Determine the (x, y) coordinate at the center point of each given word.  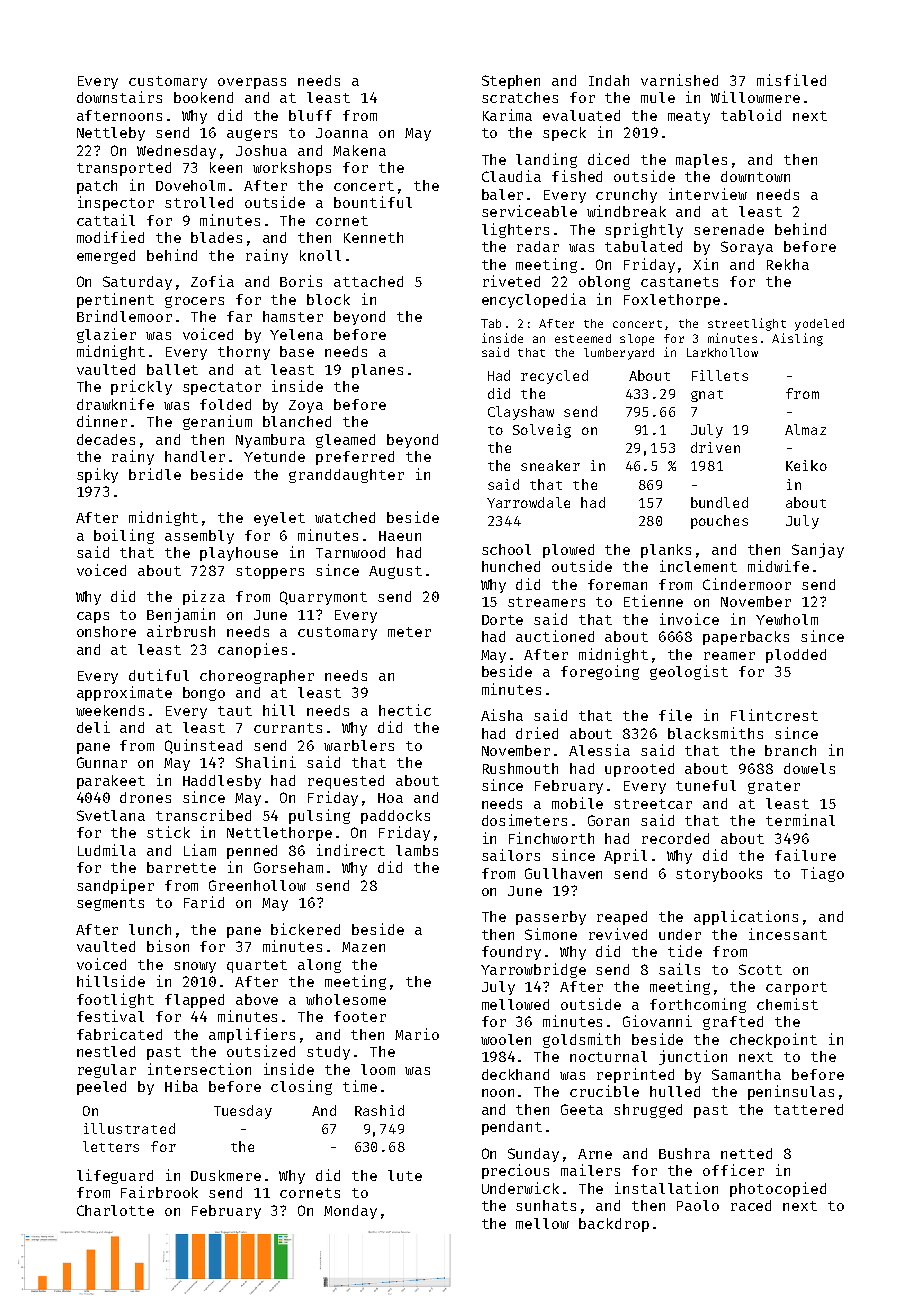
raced (751, 1205)
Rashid (379, 1110)
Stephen (511, 82)
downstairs (119, 97)
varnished (679, 80)
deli (93, 727)
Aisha (502, 715)
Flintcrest (774, 715)
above (257, 999)
